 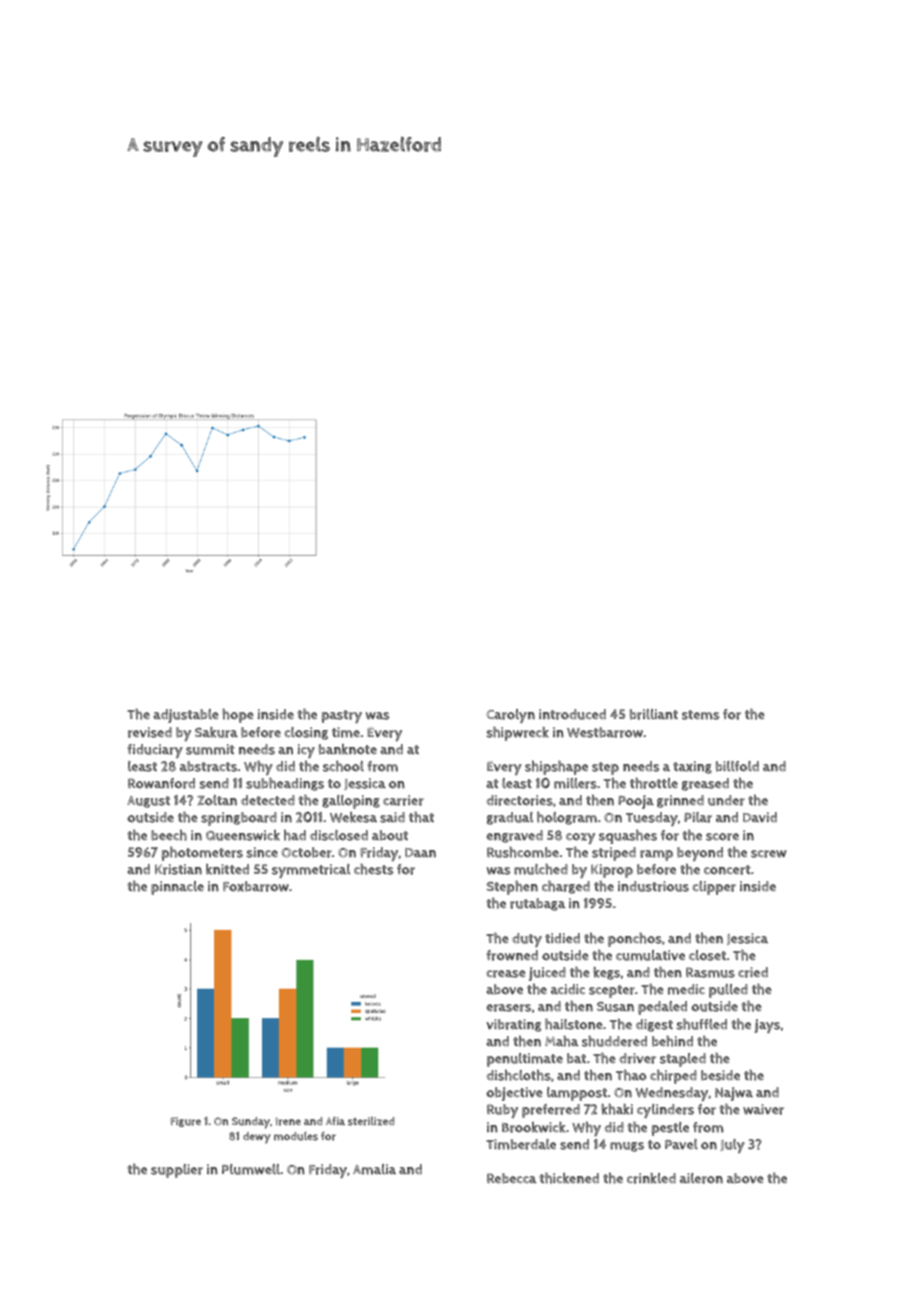 I want to click on vibrating, so click(x=514, y=1025).
